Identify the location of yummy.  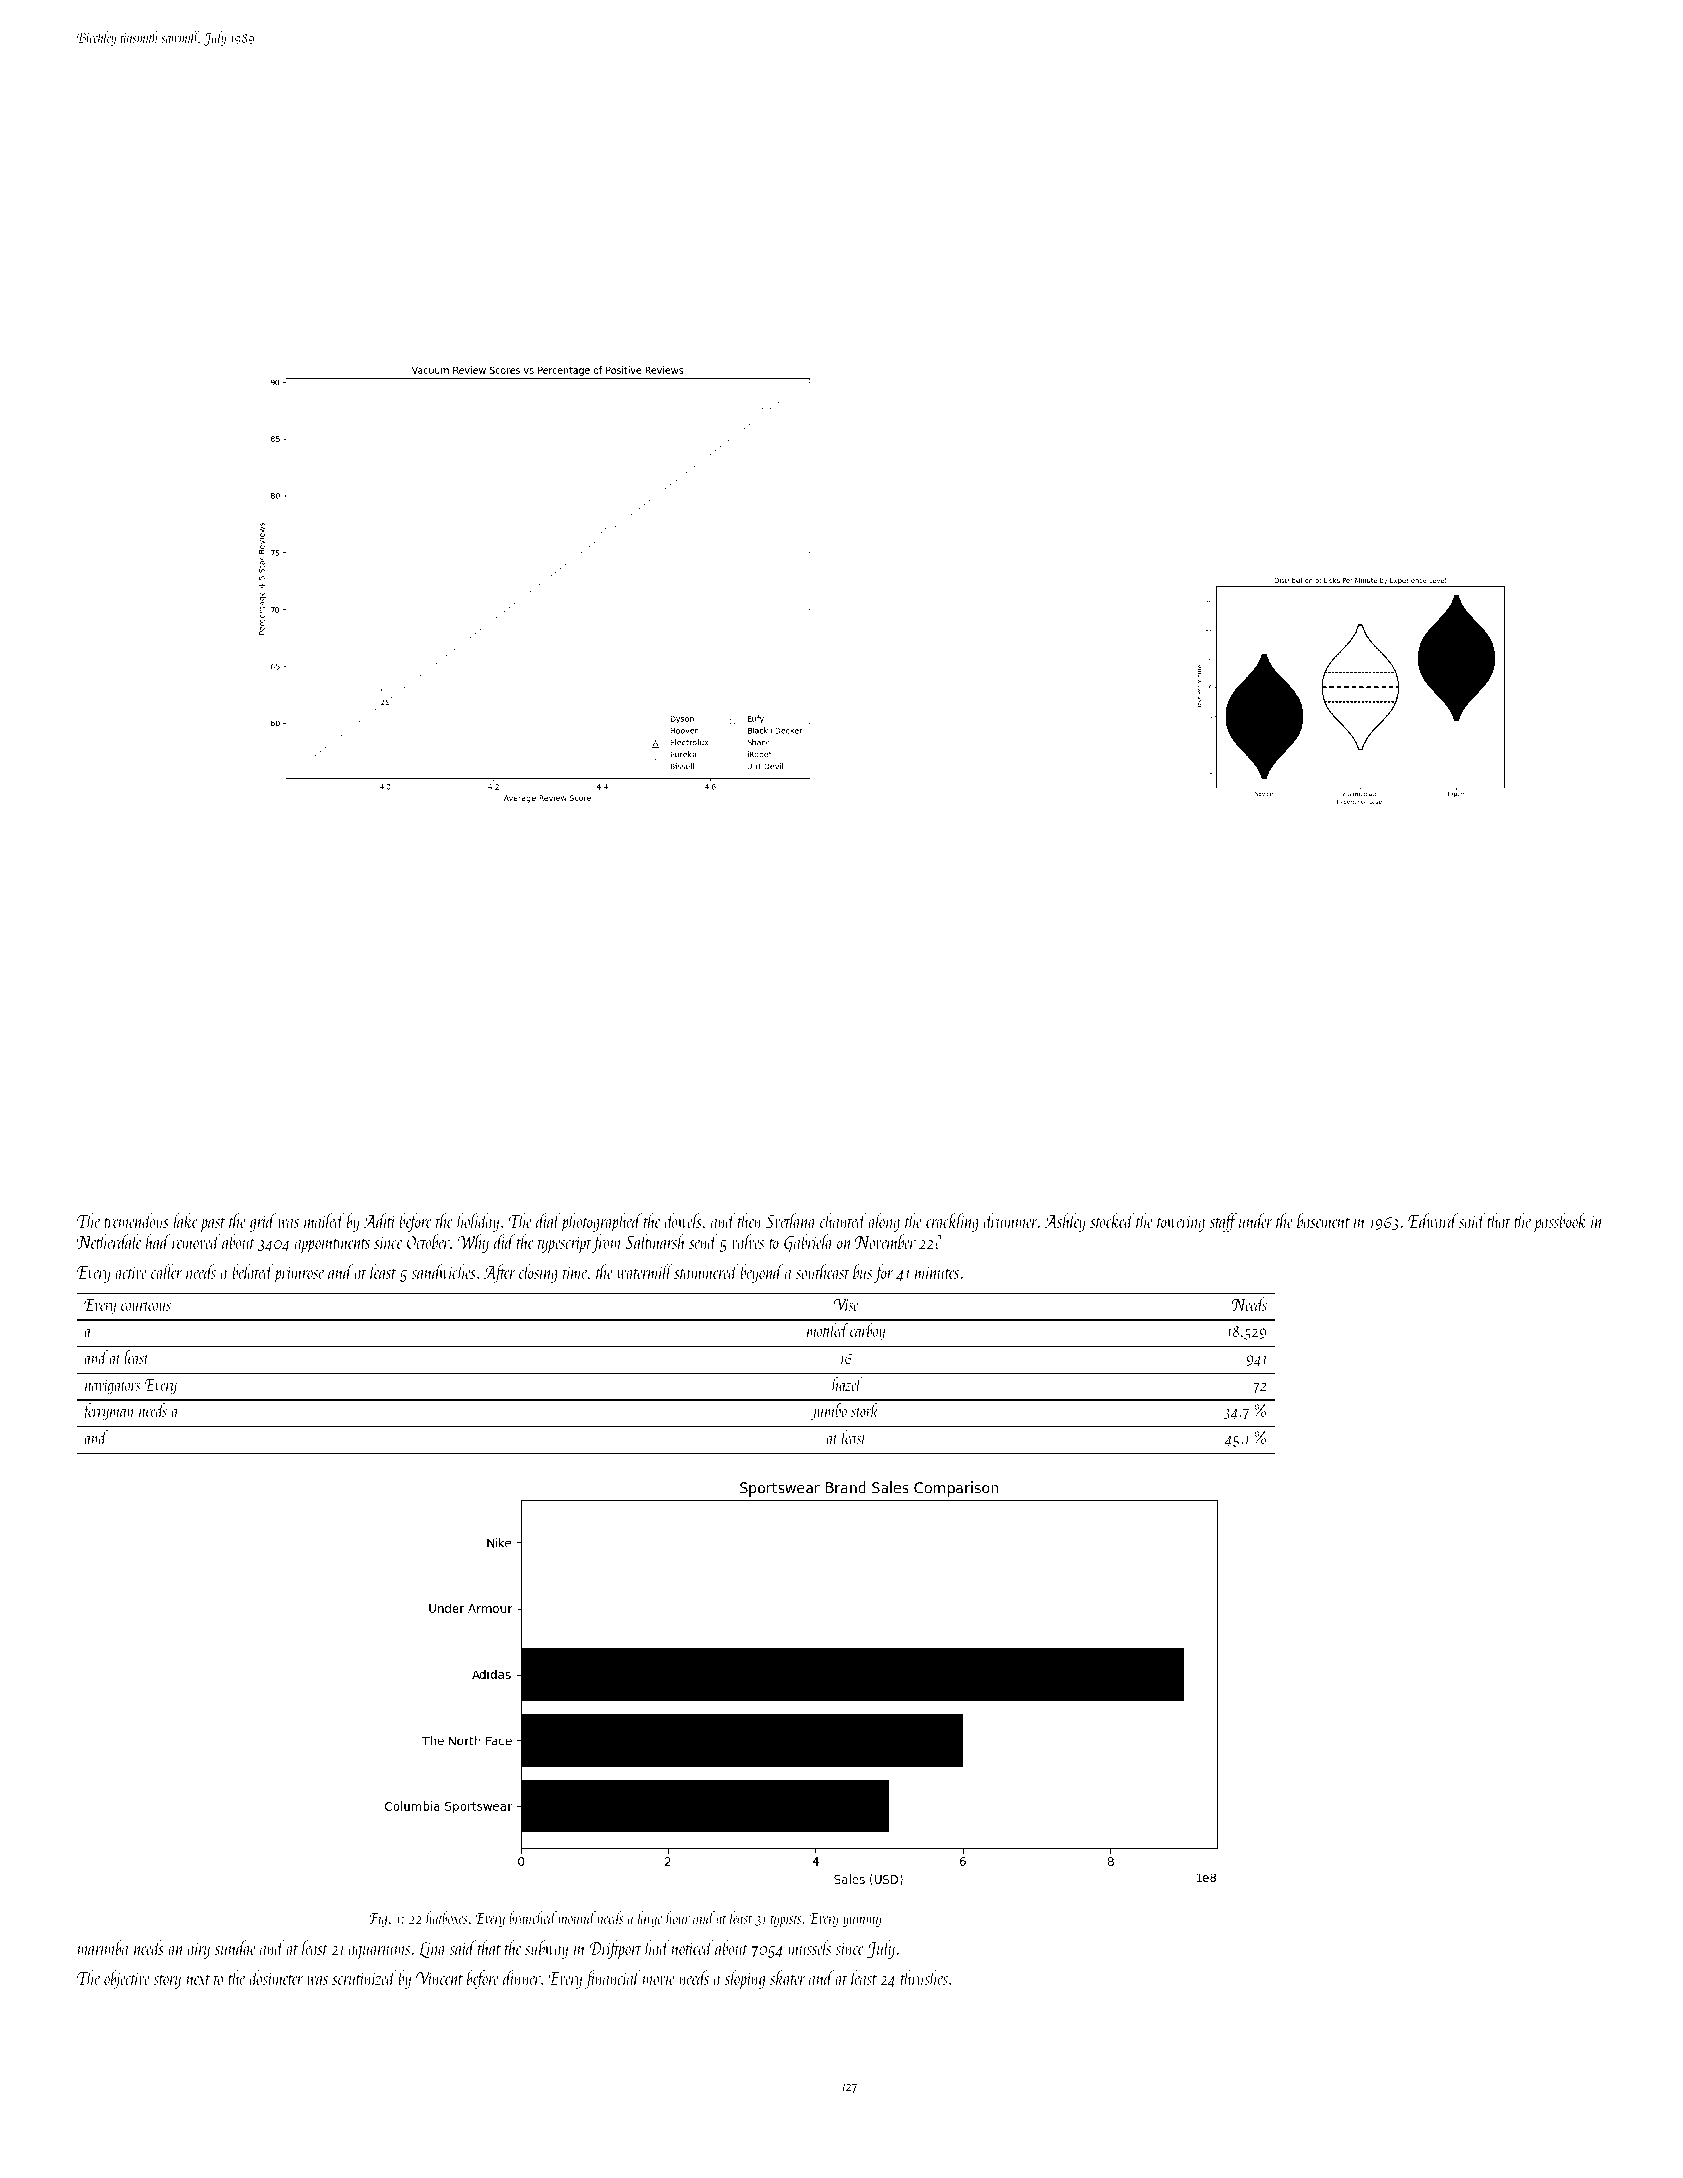
(862, 1921).
